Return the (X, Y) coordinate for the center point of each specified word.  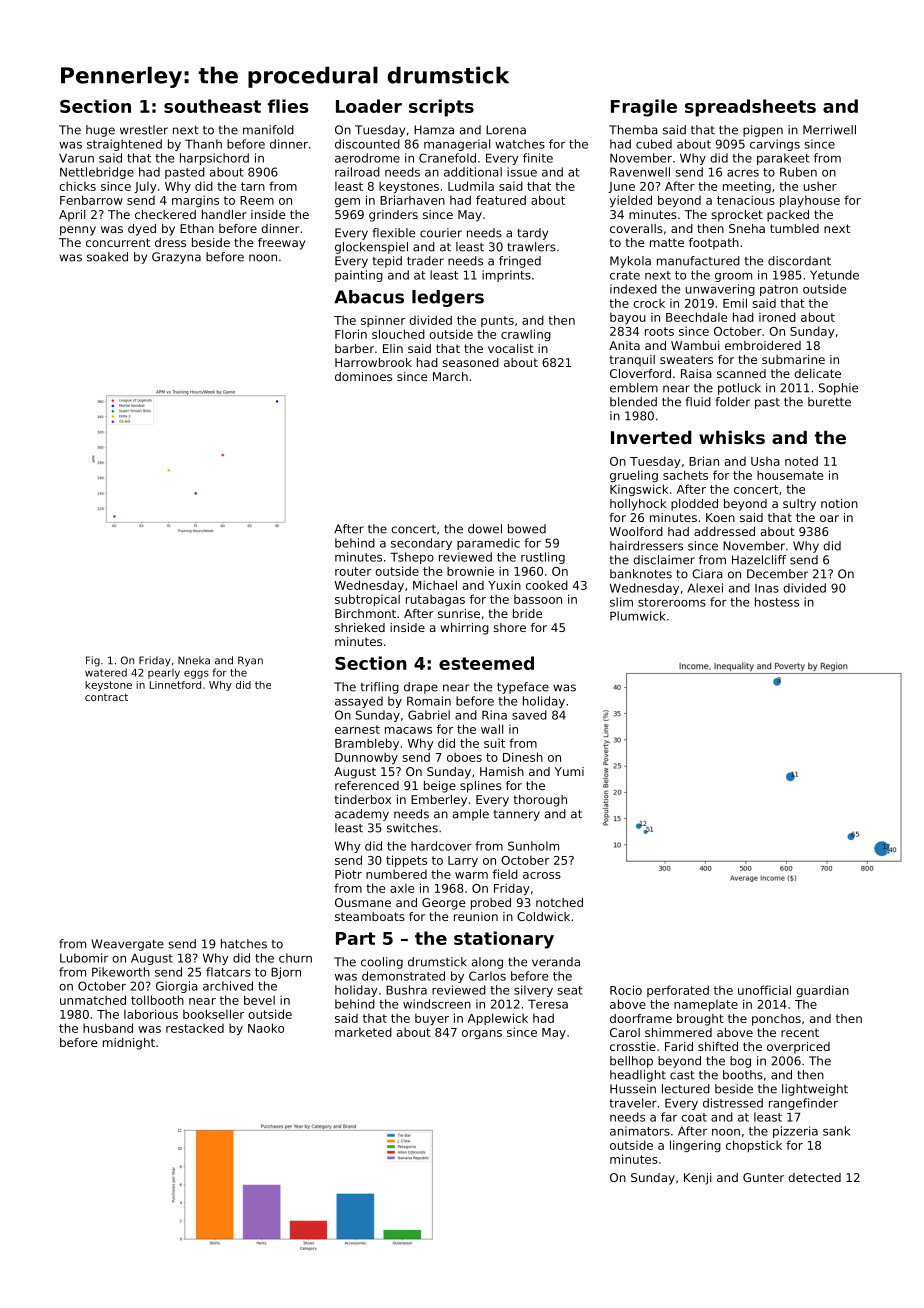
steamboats (370, 916)
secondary (421, 544)
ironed (777, 317)
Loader (369, 106)
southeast (212, 106)
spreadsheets (750, 108)
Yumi (569, 771)
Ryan (250, 661)
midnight (129, 1044)
